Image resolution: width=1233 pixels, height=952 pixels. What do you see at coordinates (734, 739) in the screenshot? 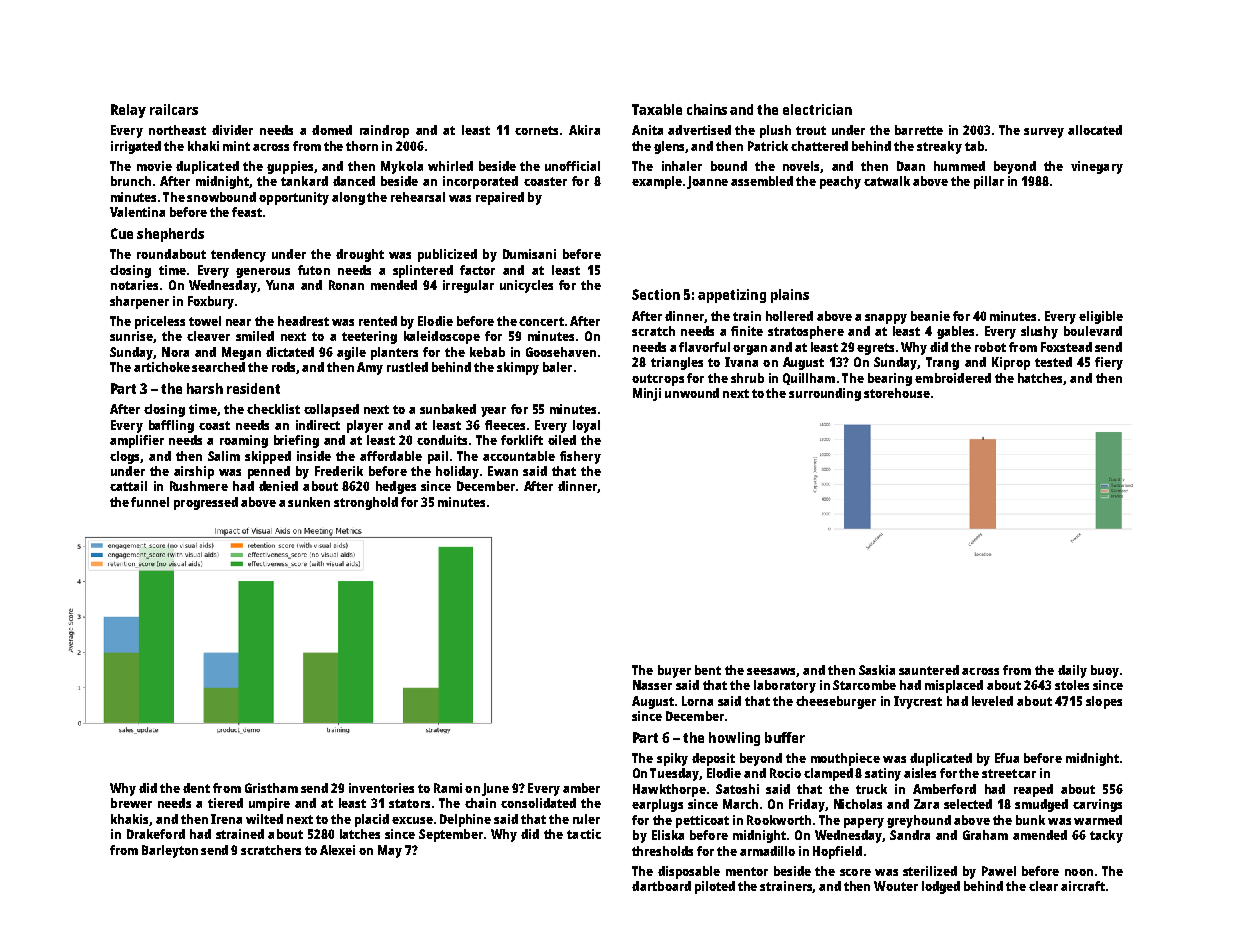
I see `howling` at bounding box center [734, 739].
